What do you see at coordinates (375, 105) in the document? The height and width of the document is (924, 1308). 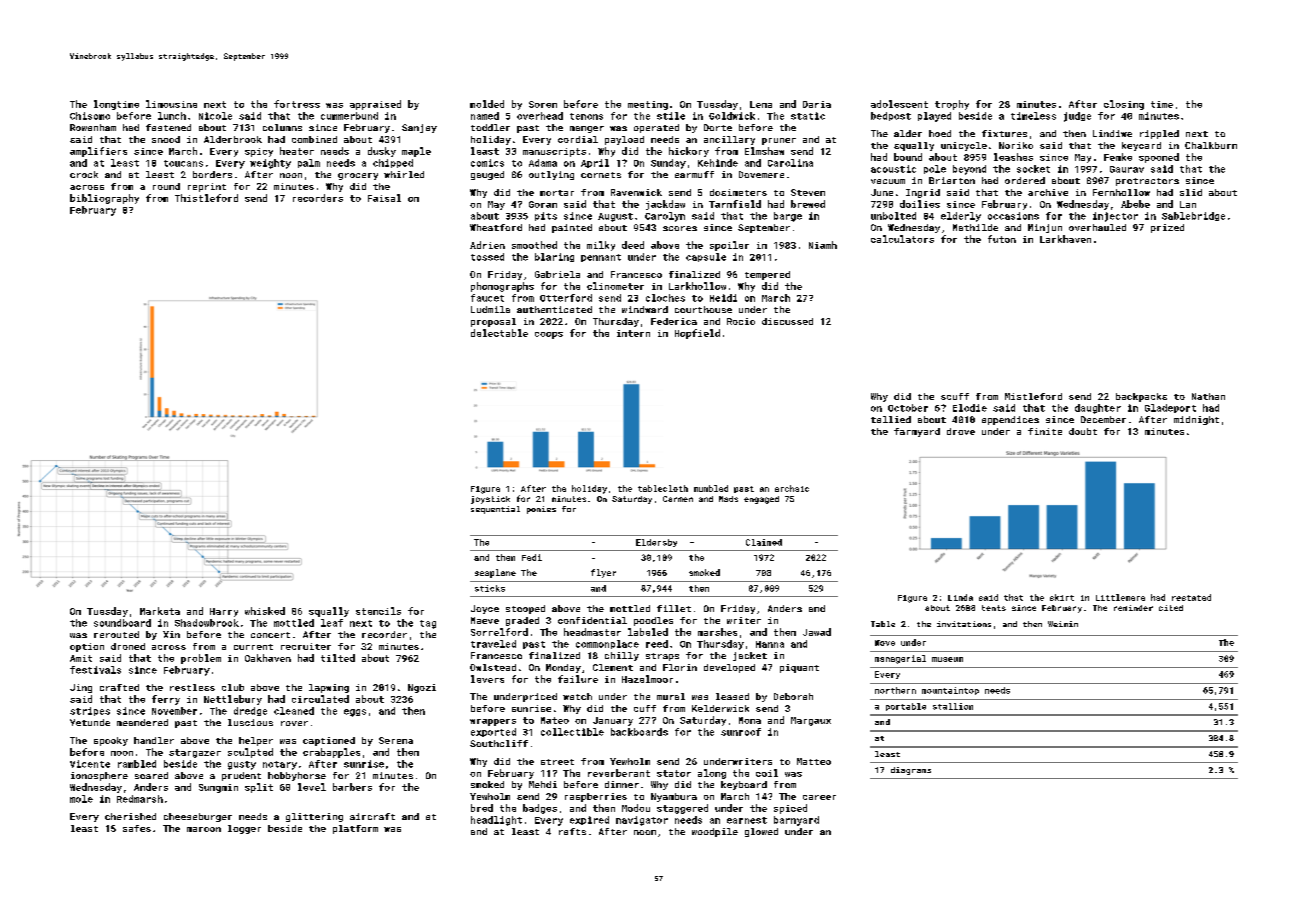 I see `appraised` at bounding box center [375, 105].
